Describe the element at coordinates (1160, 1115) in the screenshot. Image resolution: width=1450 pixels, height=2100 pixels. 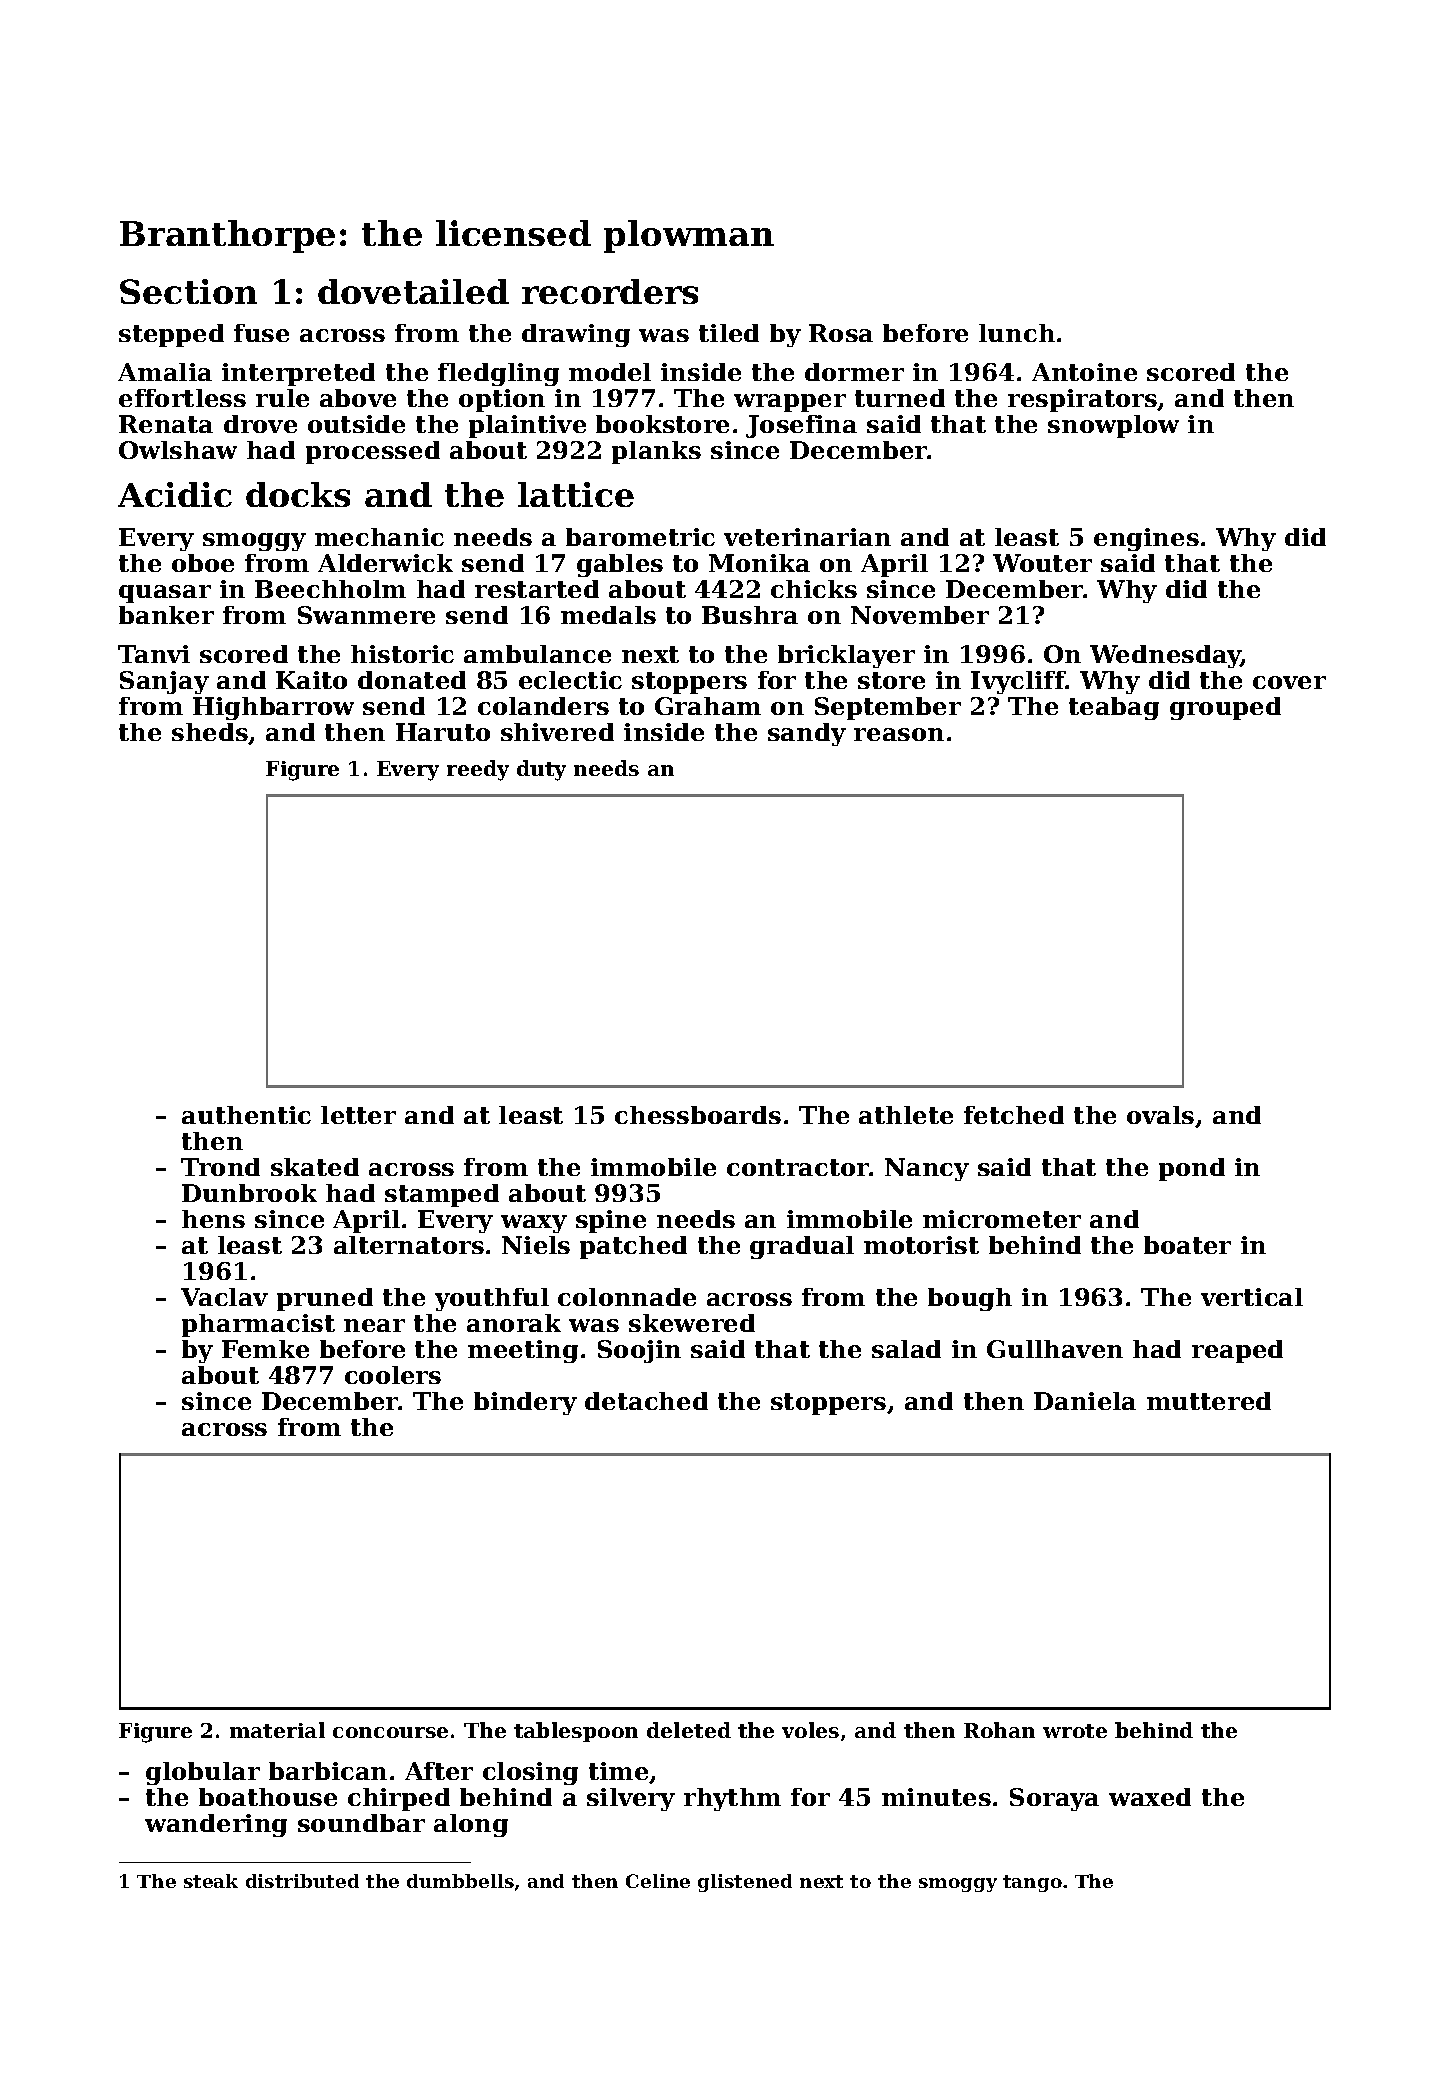
I see `ovals` at that location.
